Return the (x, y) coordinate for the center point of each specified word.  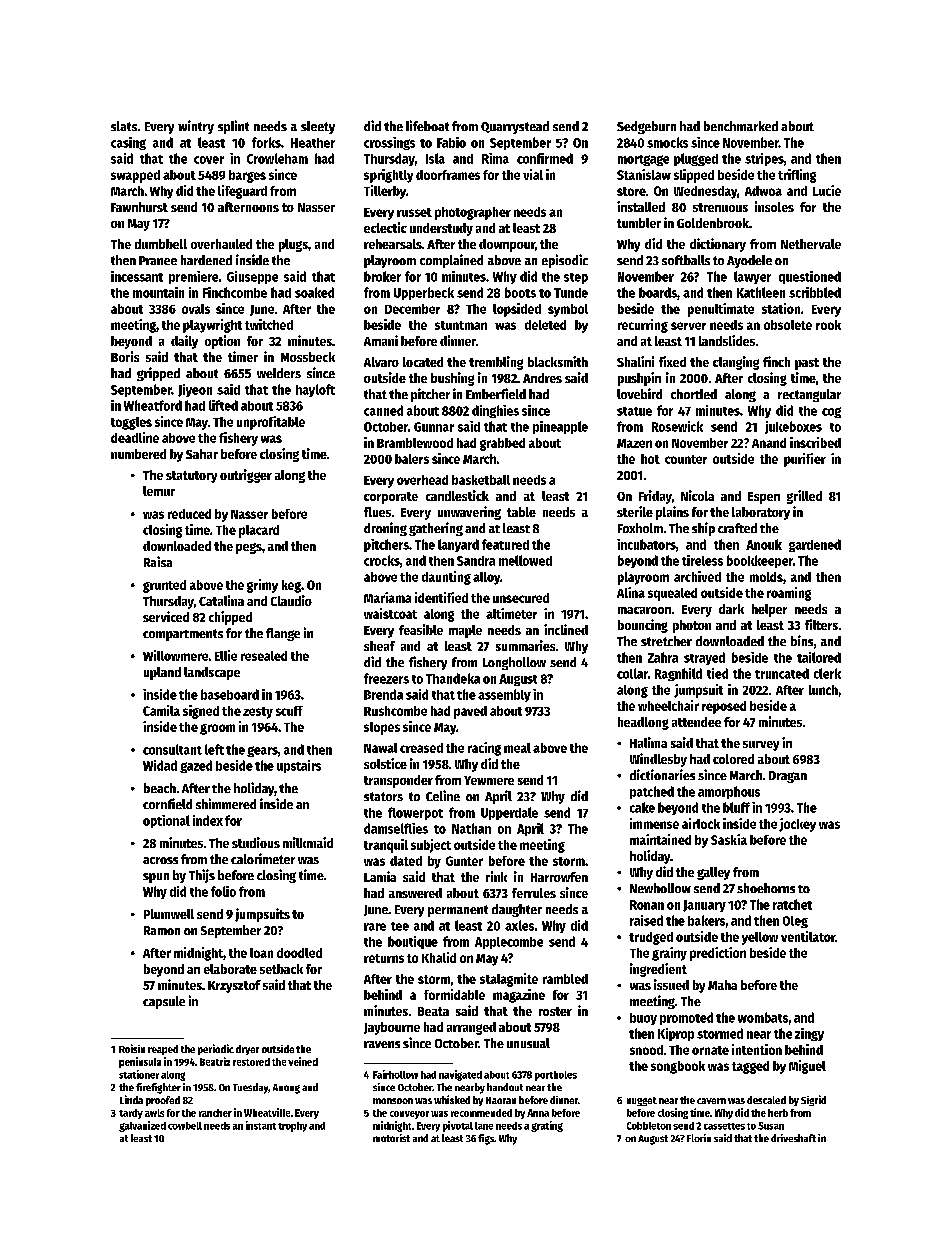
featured (505, 544)
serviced (166, 616)
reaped (163, 1050)
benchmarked (741, 126)
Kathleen (761, 292)
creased (421, 748)
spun (156, 878)
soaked (314, 292)
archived (697, 576)
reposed (724, 707)
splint (233, 127)
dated (406, 861)
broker (382, 276)
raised (646, 920)
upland (162, 673)
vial (533, 174)
